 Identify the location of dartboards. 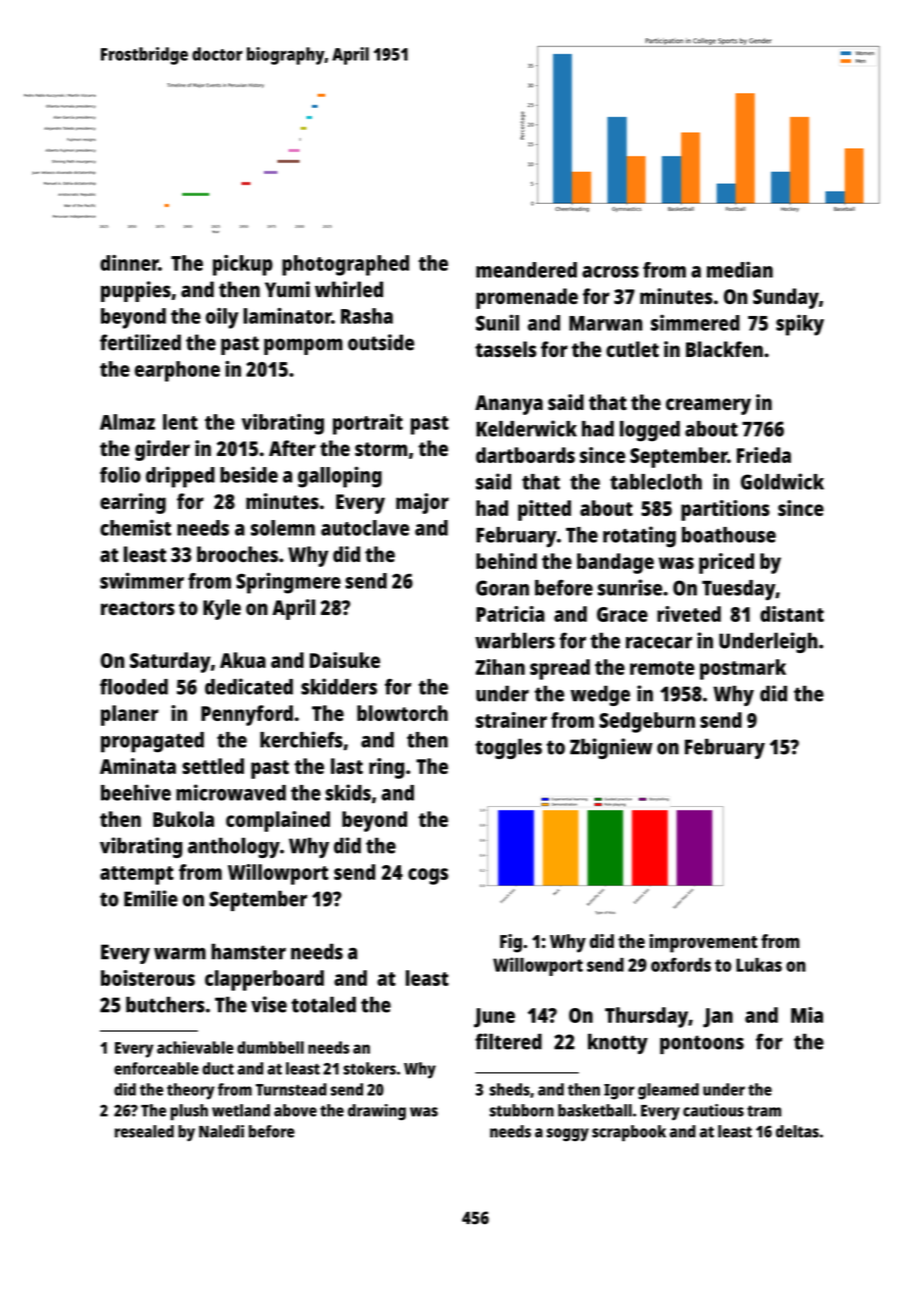
(525, 455).
